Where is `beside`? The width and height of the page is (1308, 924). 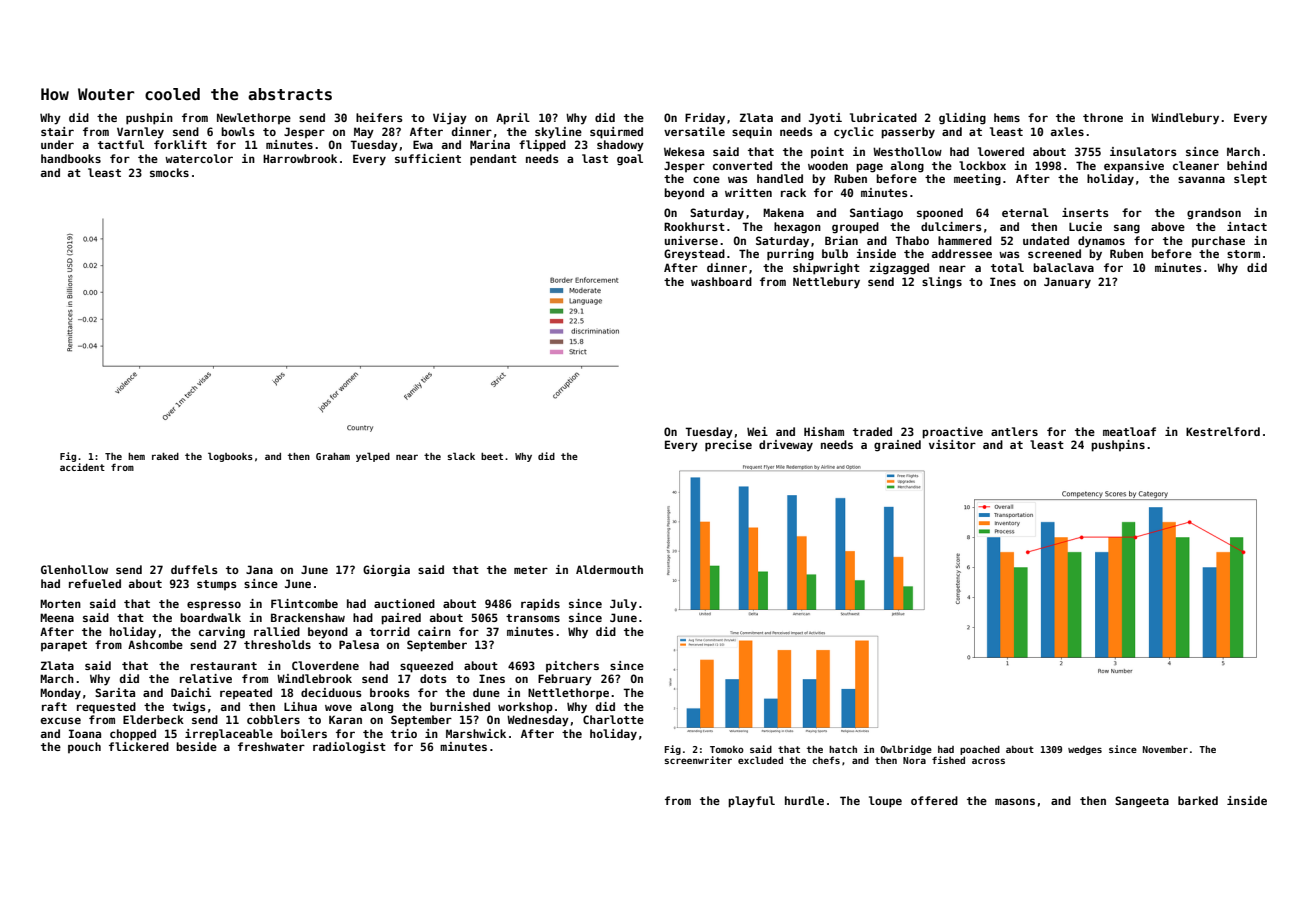 beside is located at coordinates (196, 746).
